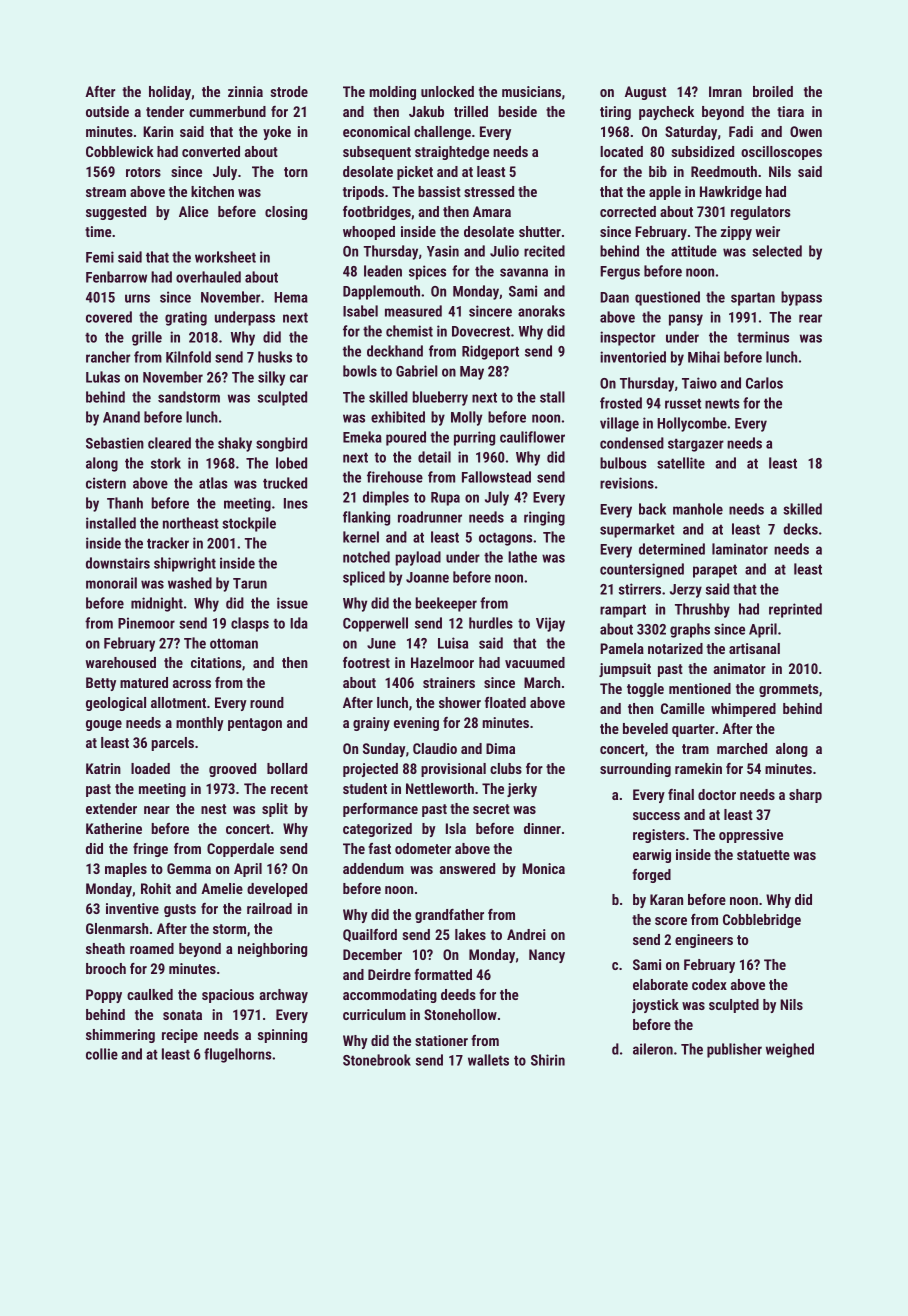 This document has width=908, height=1316. Describe the element at coordinates (653, 1049) in the document. I see `aileron` at that location.
